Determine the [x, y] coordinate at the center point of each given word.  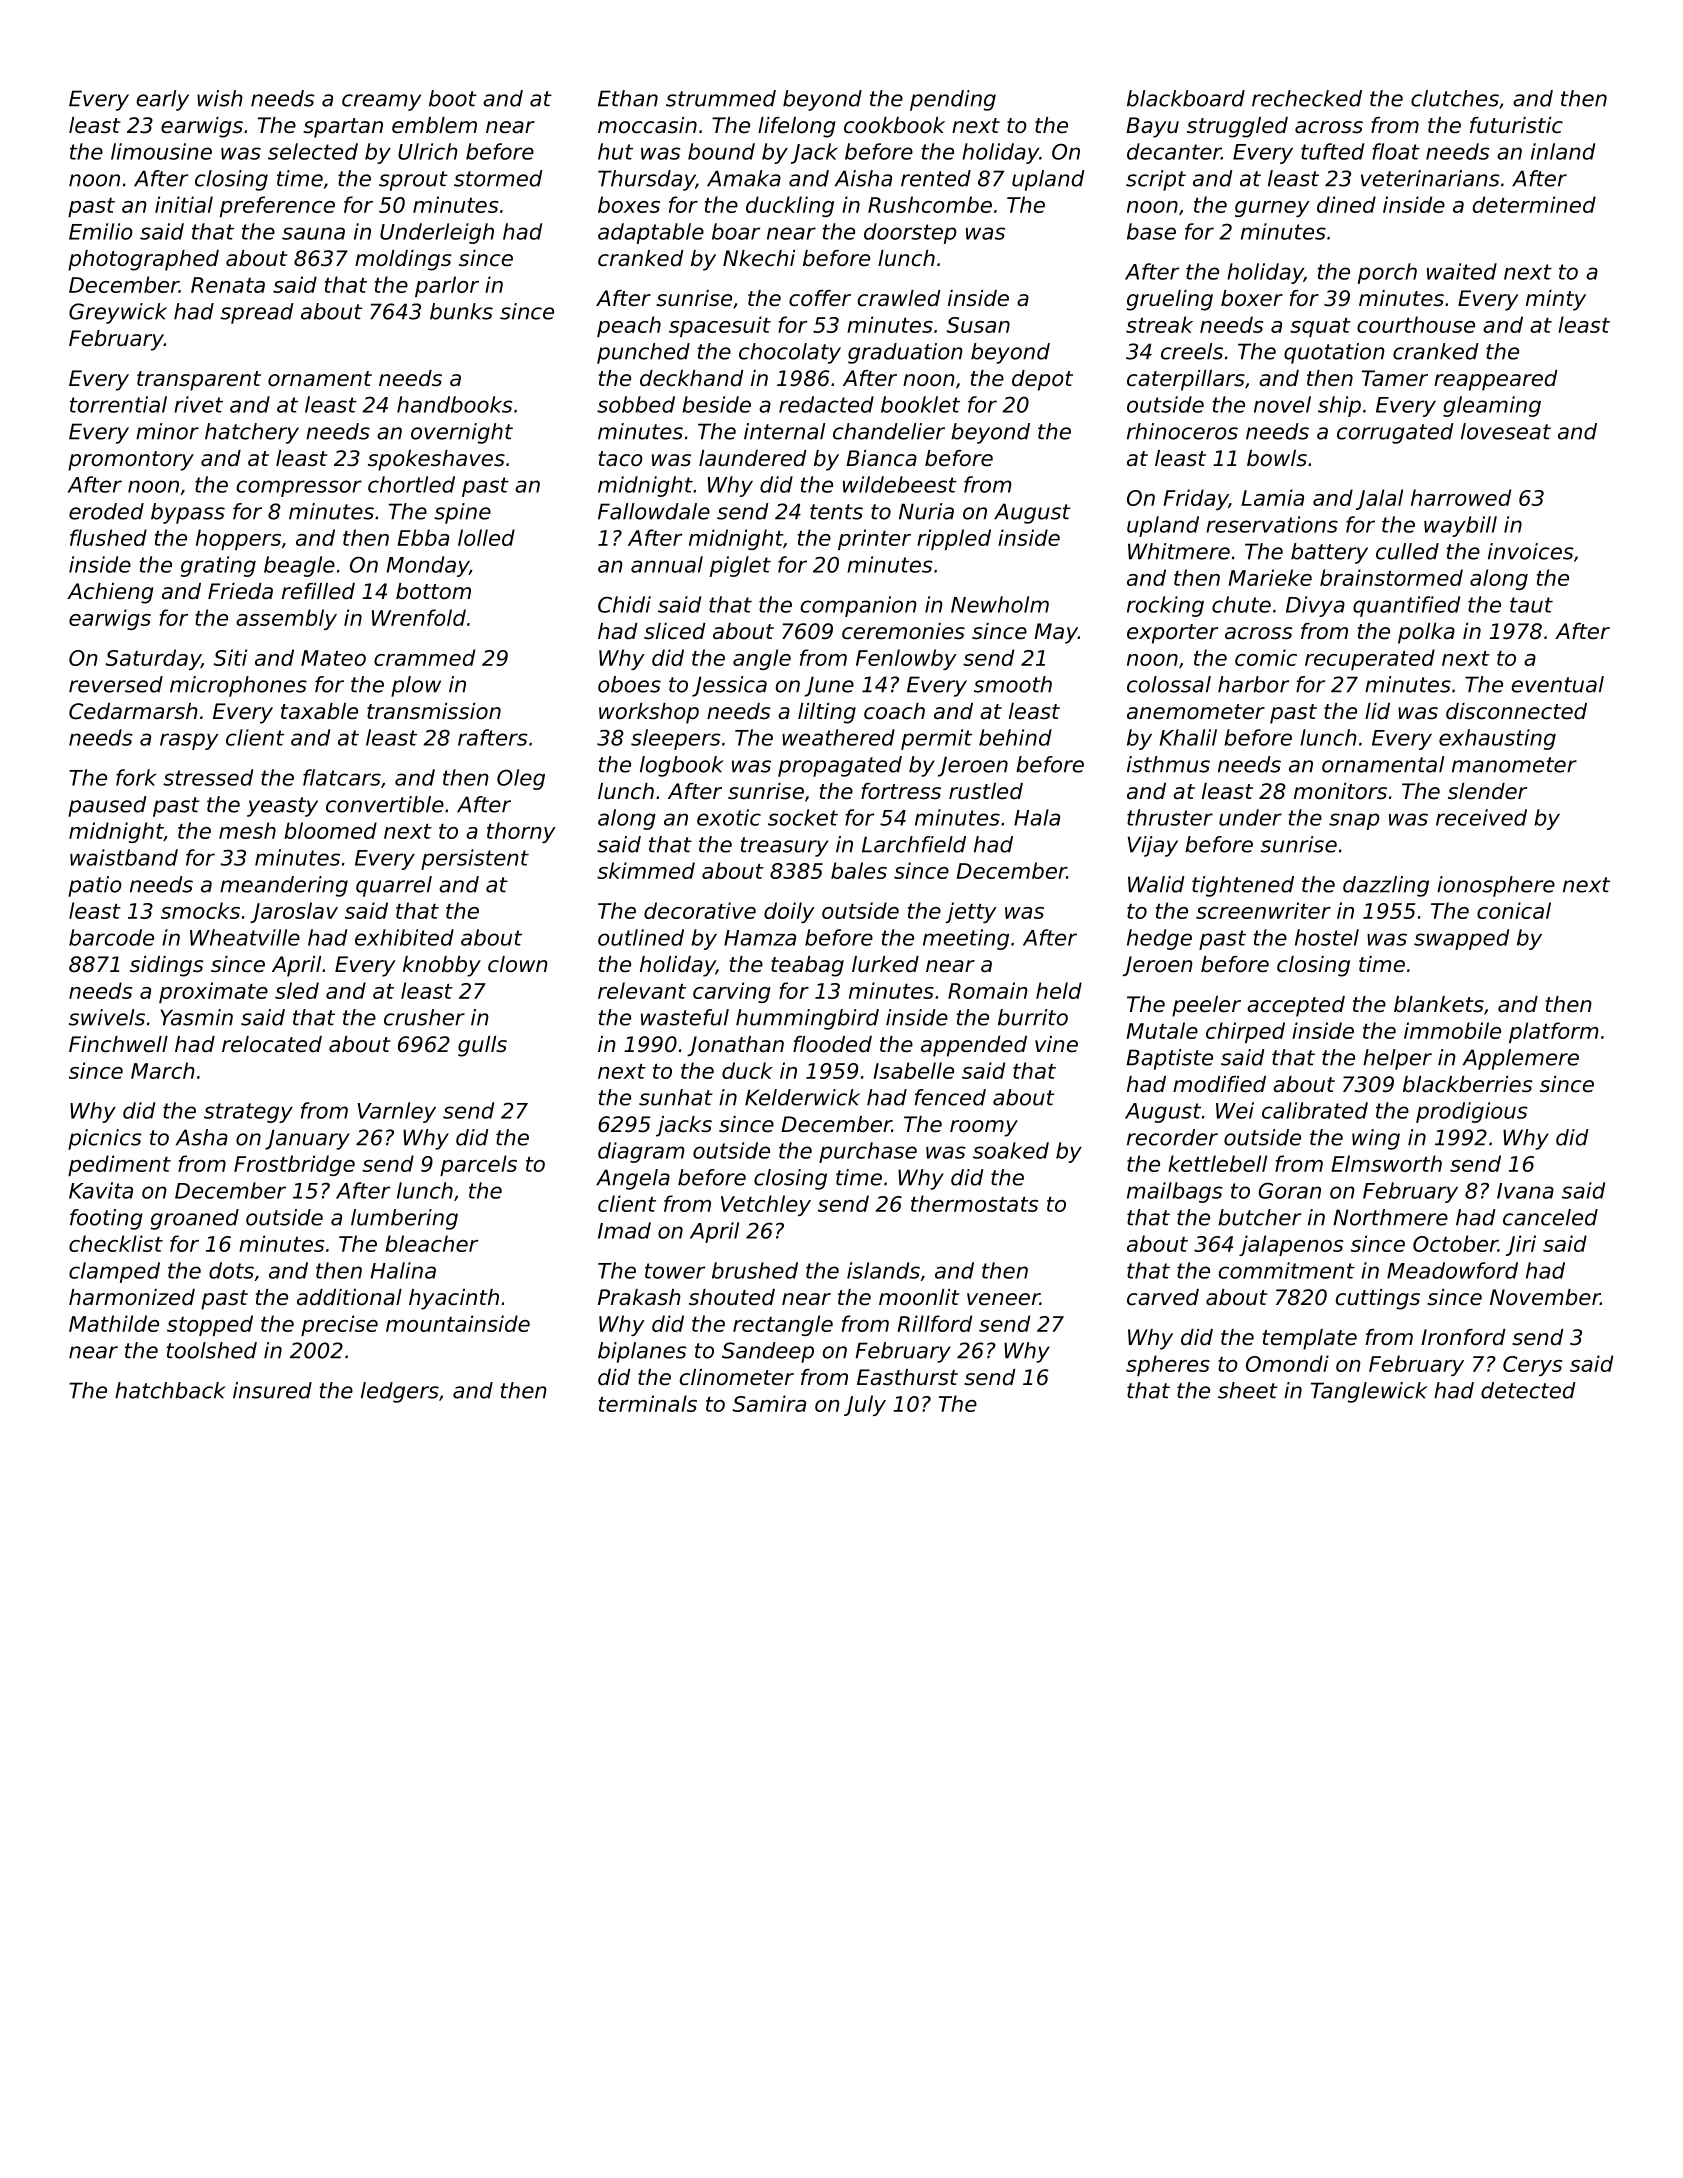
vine [1056, 1044]
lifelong [797, 127]
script [1156, 180]
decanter [1174, 151]
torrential [118, 404]
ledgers [400, 1392]
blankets [1439, 1004]
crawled [899, 298]
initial [184, 204]
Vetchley [766, 1205]
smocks [200, 910]
